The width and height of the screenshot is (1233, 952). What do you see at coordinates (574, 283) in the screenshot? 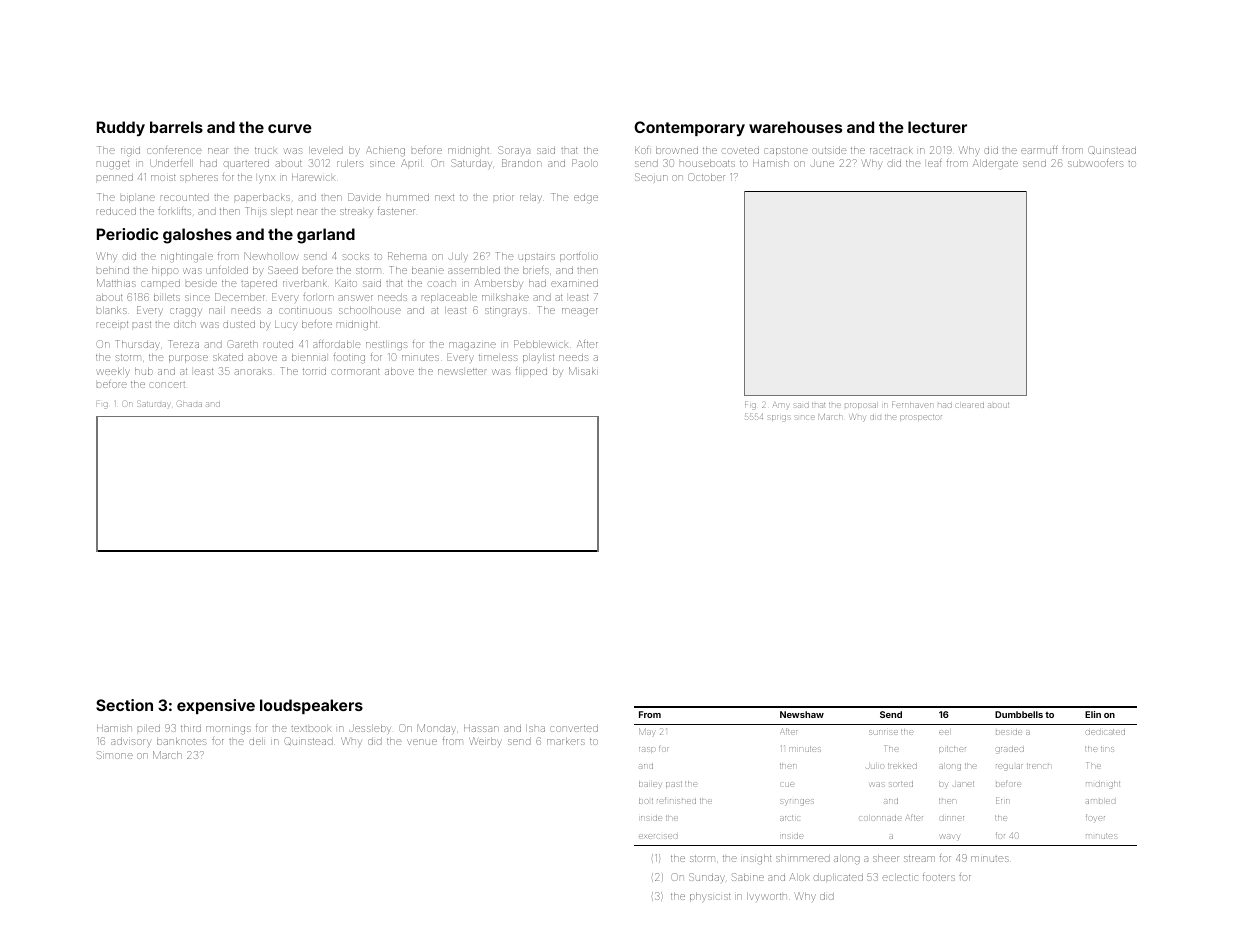
I see `examined` at bounding box center [574, 283].
